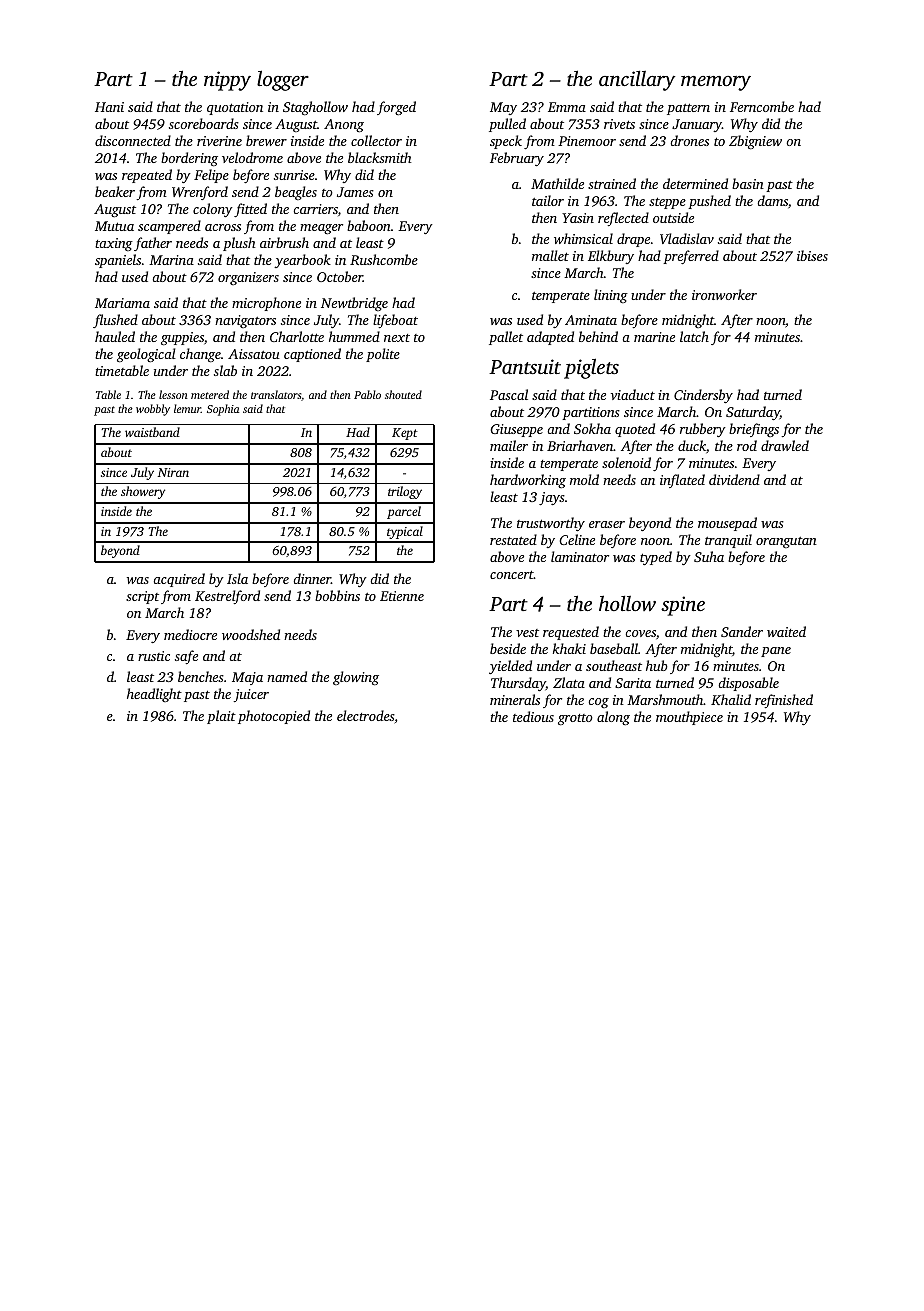  What do you see at coordinates (355, 192) in the screenshot?
I see `James` at bounding box center [355, 192].
